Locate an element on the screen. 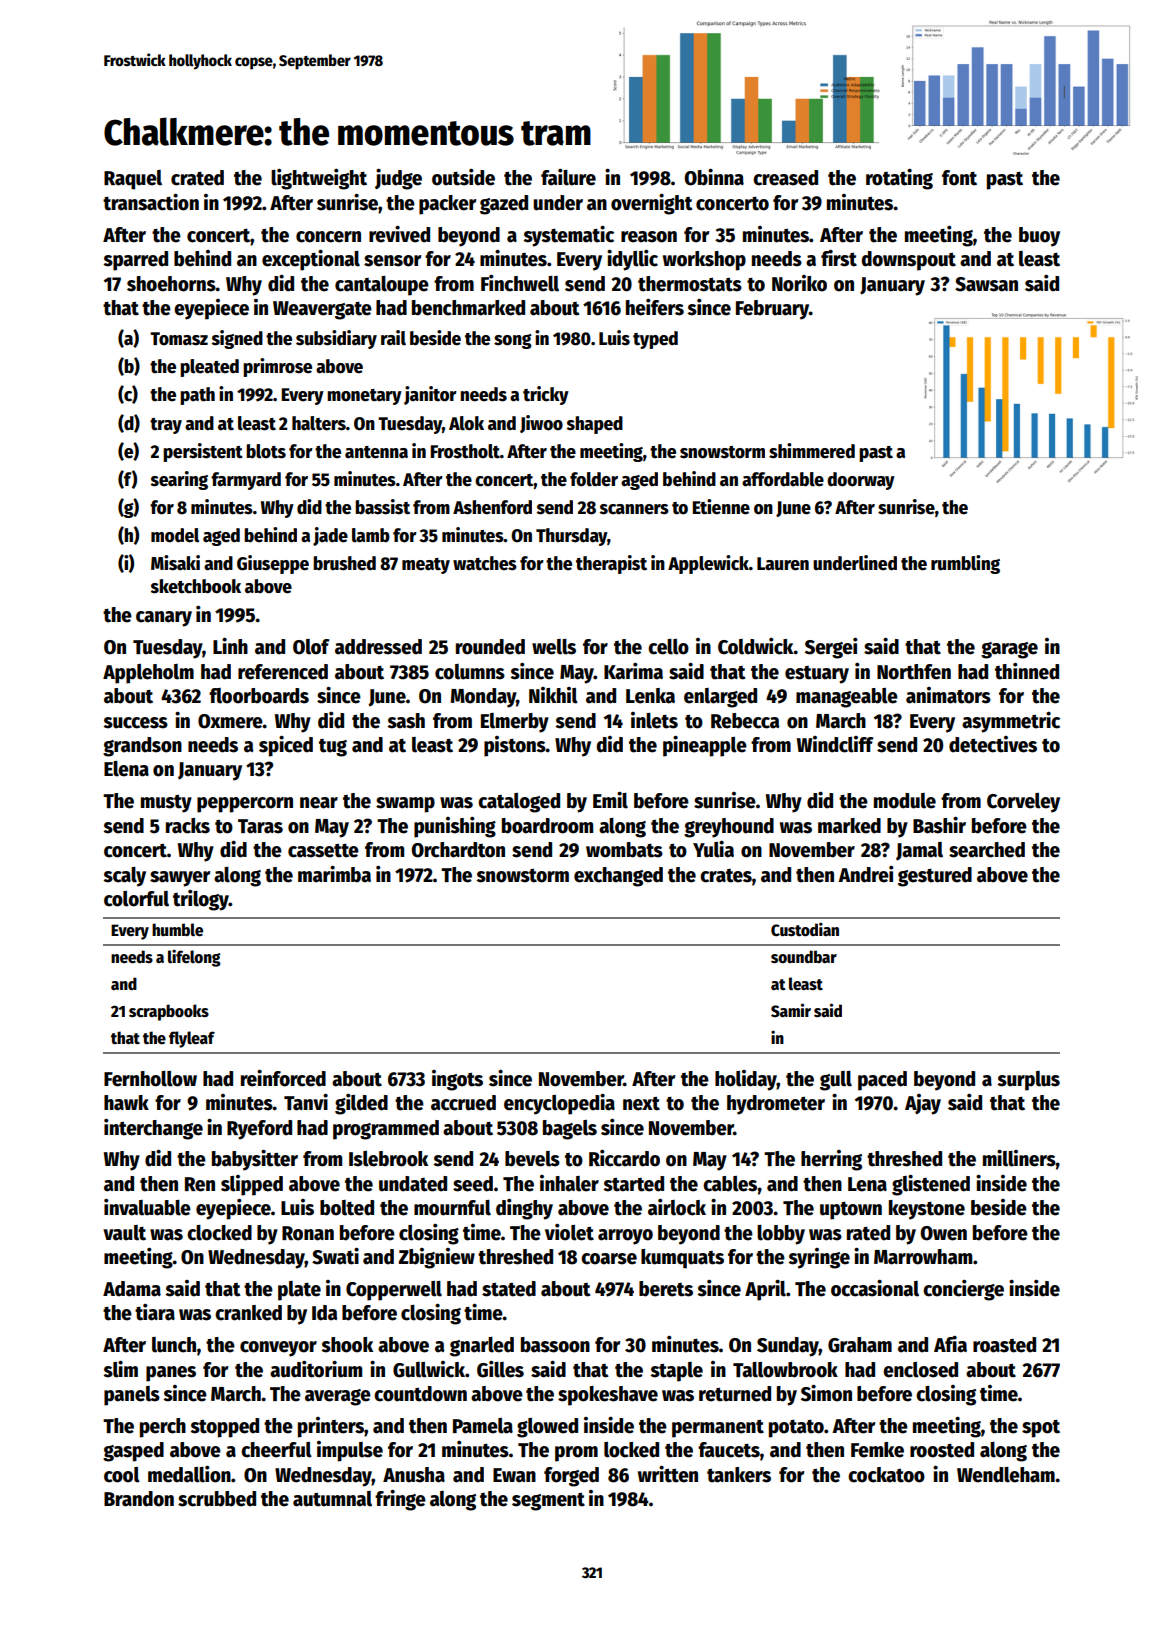 Image resolution: width=1164 pixels, height=1646 pixels. blots is located at coordinates (266, 451).
